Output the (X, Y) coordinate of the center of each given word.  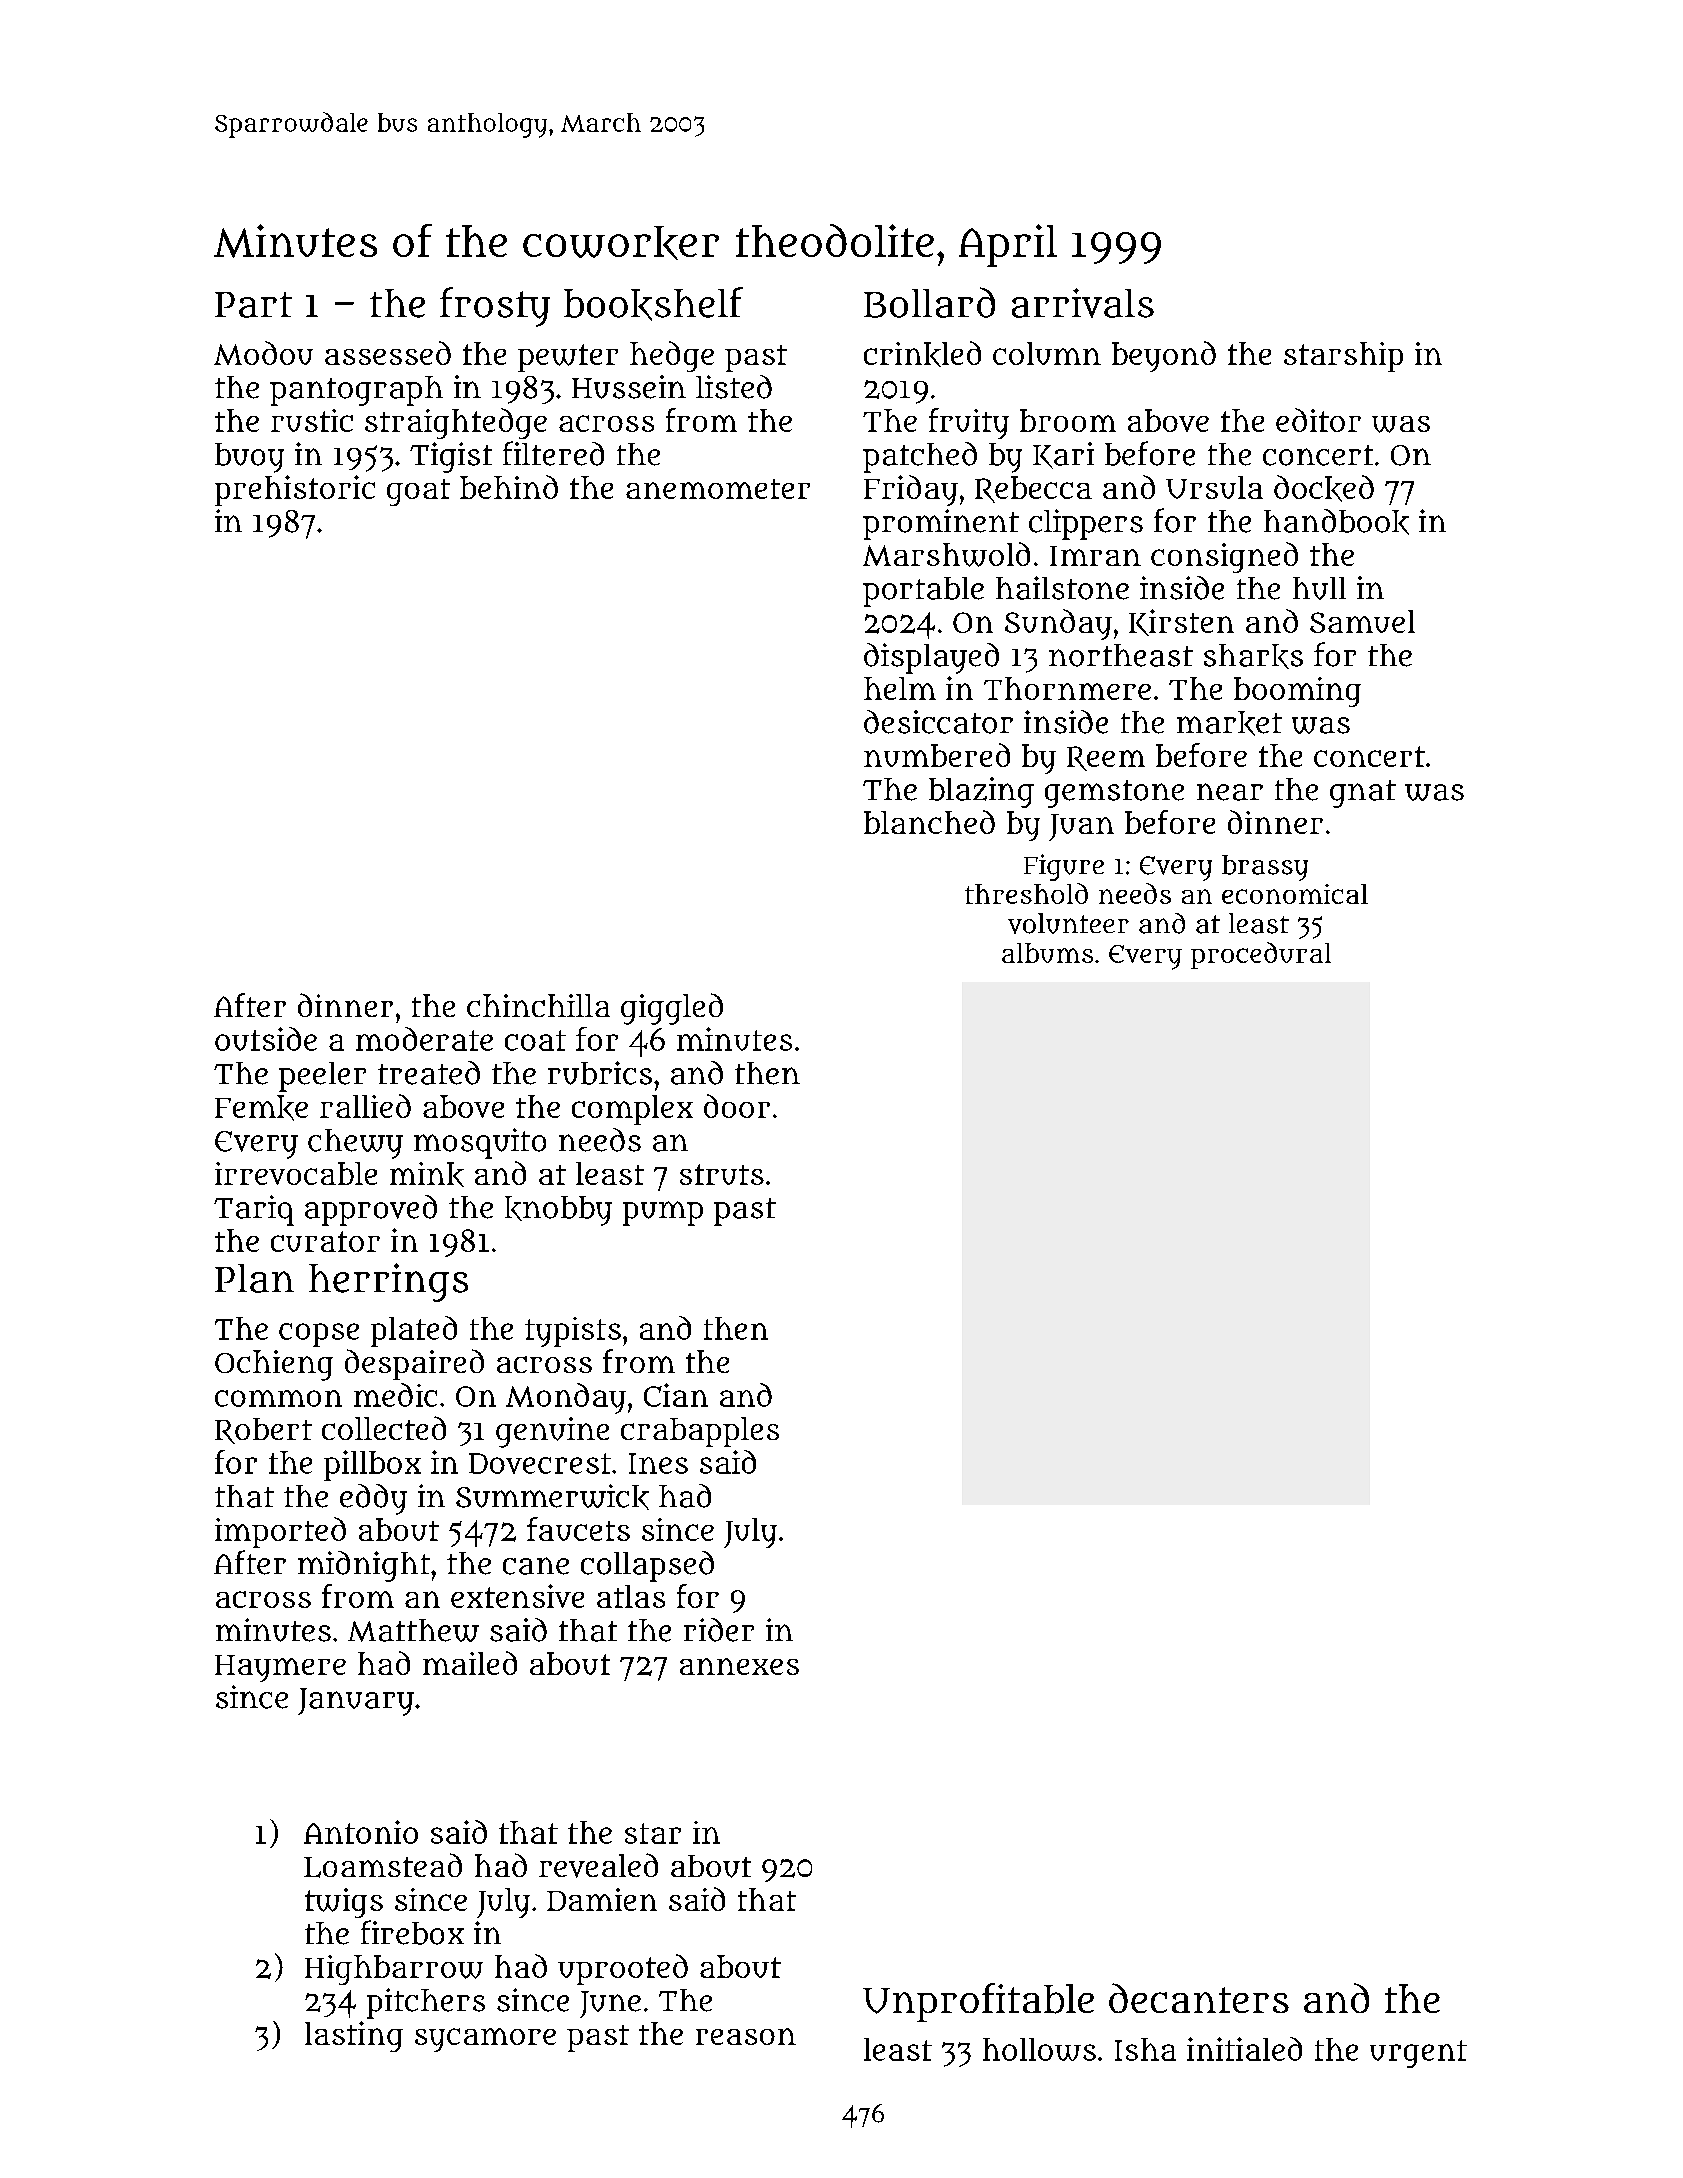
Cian (676, 1395)
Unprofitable (978, 2002)
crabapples (700, 1432)
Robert (263, 1431)
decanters (1199, 1998)
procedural (1261, 955)
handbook (1336, 522)
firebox (412, 1932)
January (356, 1702)
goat (418, 492)
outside (266, 1039)
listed (734, 387)
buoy (249, 458)
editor (1318, 420)
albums (1047, 953)
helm (900, 688)
